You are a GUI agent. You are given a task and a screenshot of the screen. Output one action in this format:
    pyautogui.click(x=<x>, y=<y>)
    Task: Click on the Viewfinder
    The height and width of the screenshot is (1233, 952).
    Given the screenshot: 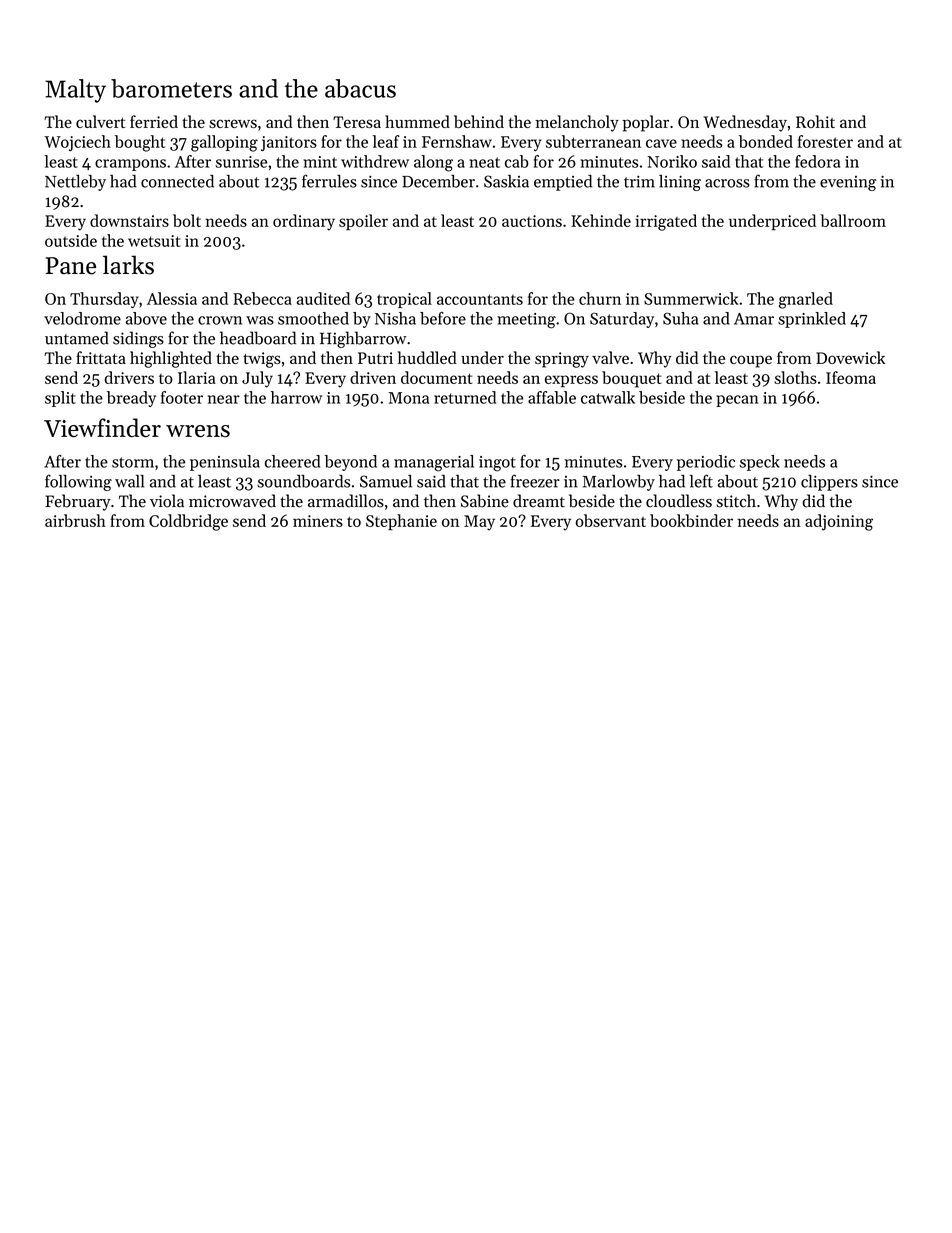 What is the action you would take?
    pyautogui.click(x=102, y=427)
